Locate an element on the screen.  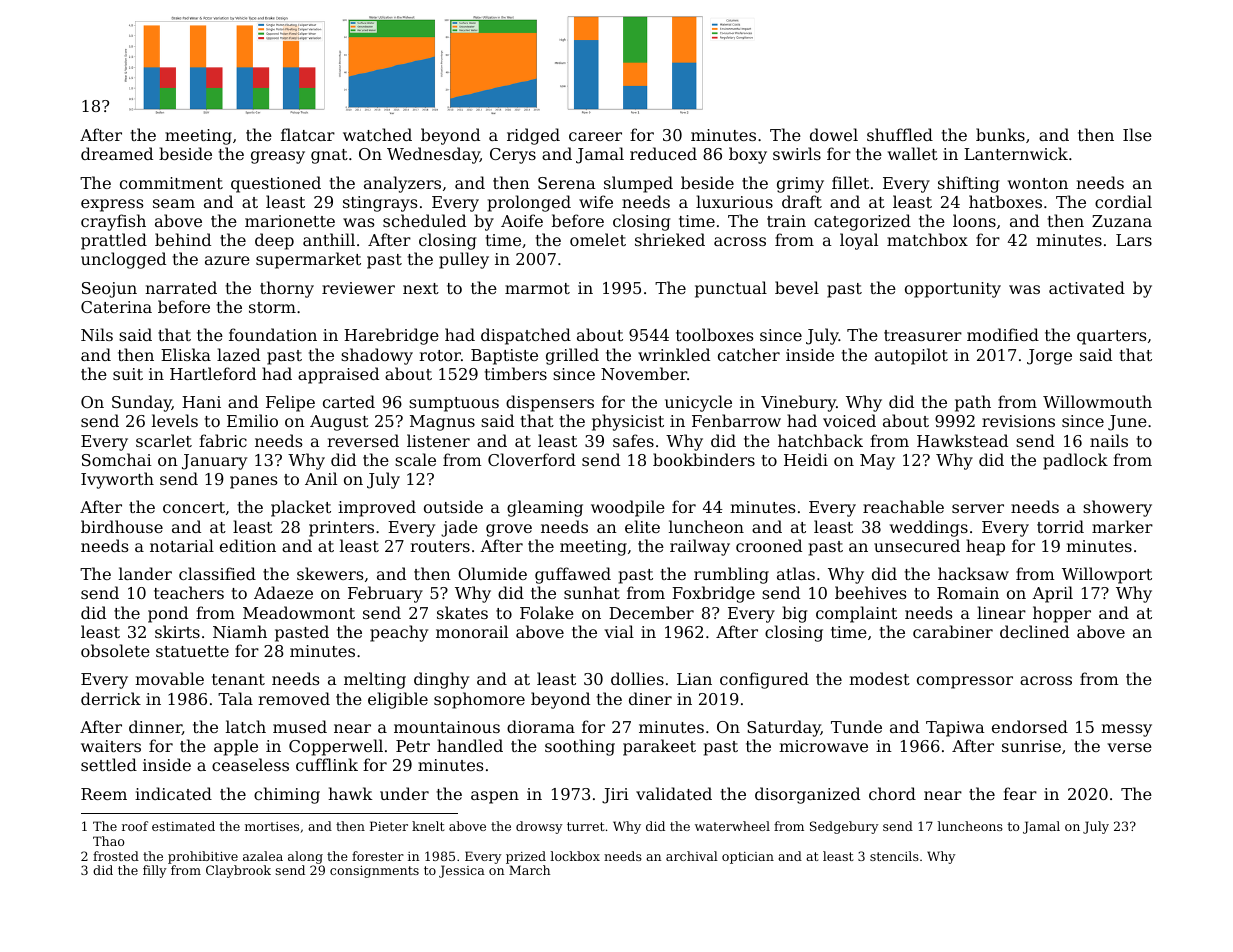
grilled is located at coordinates (572, 356).
